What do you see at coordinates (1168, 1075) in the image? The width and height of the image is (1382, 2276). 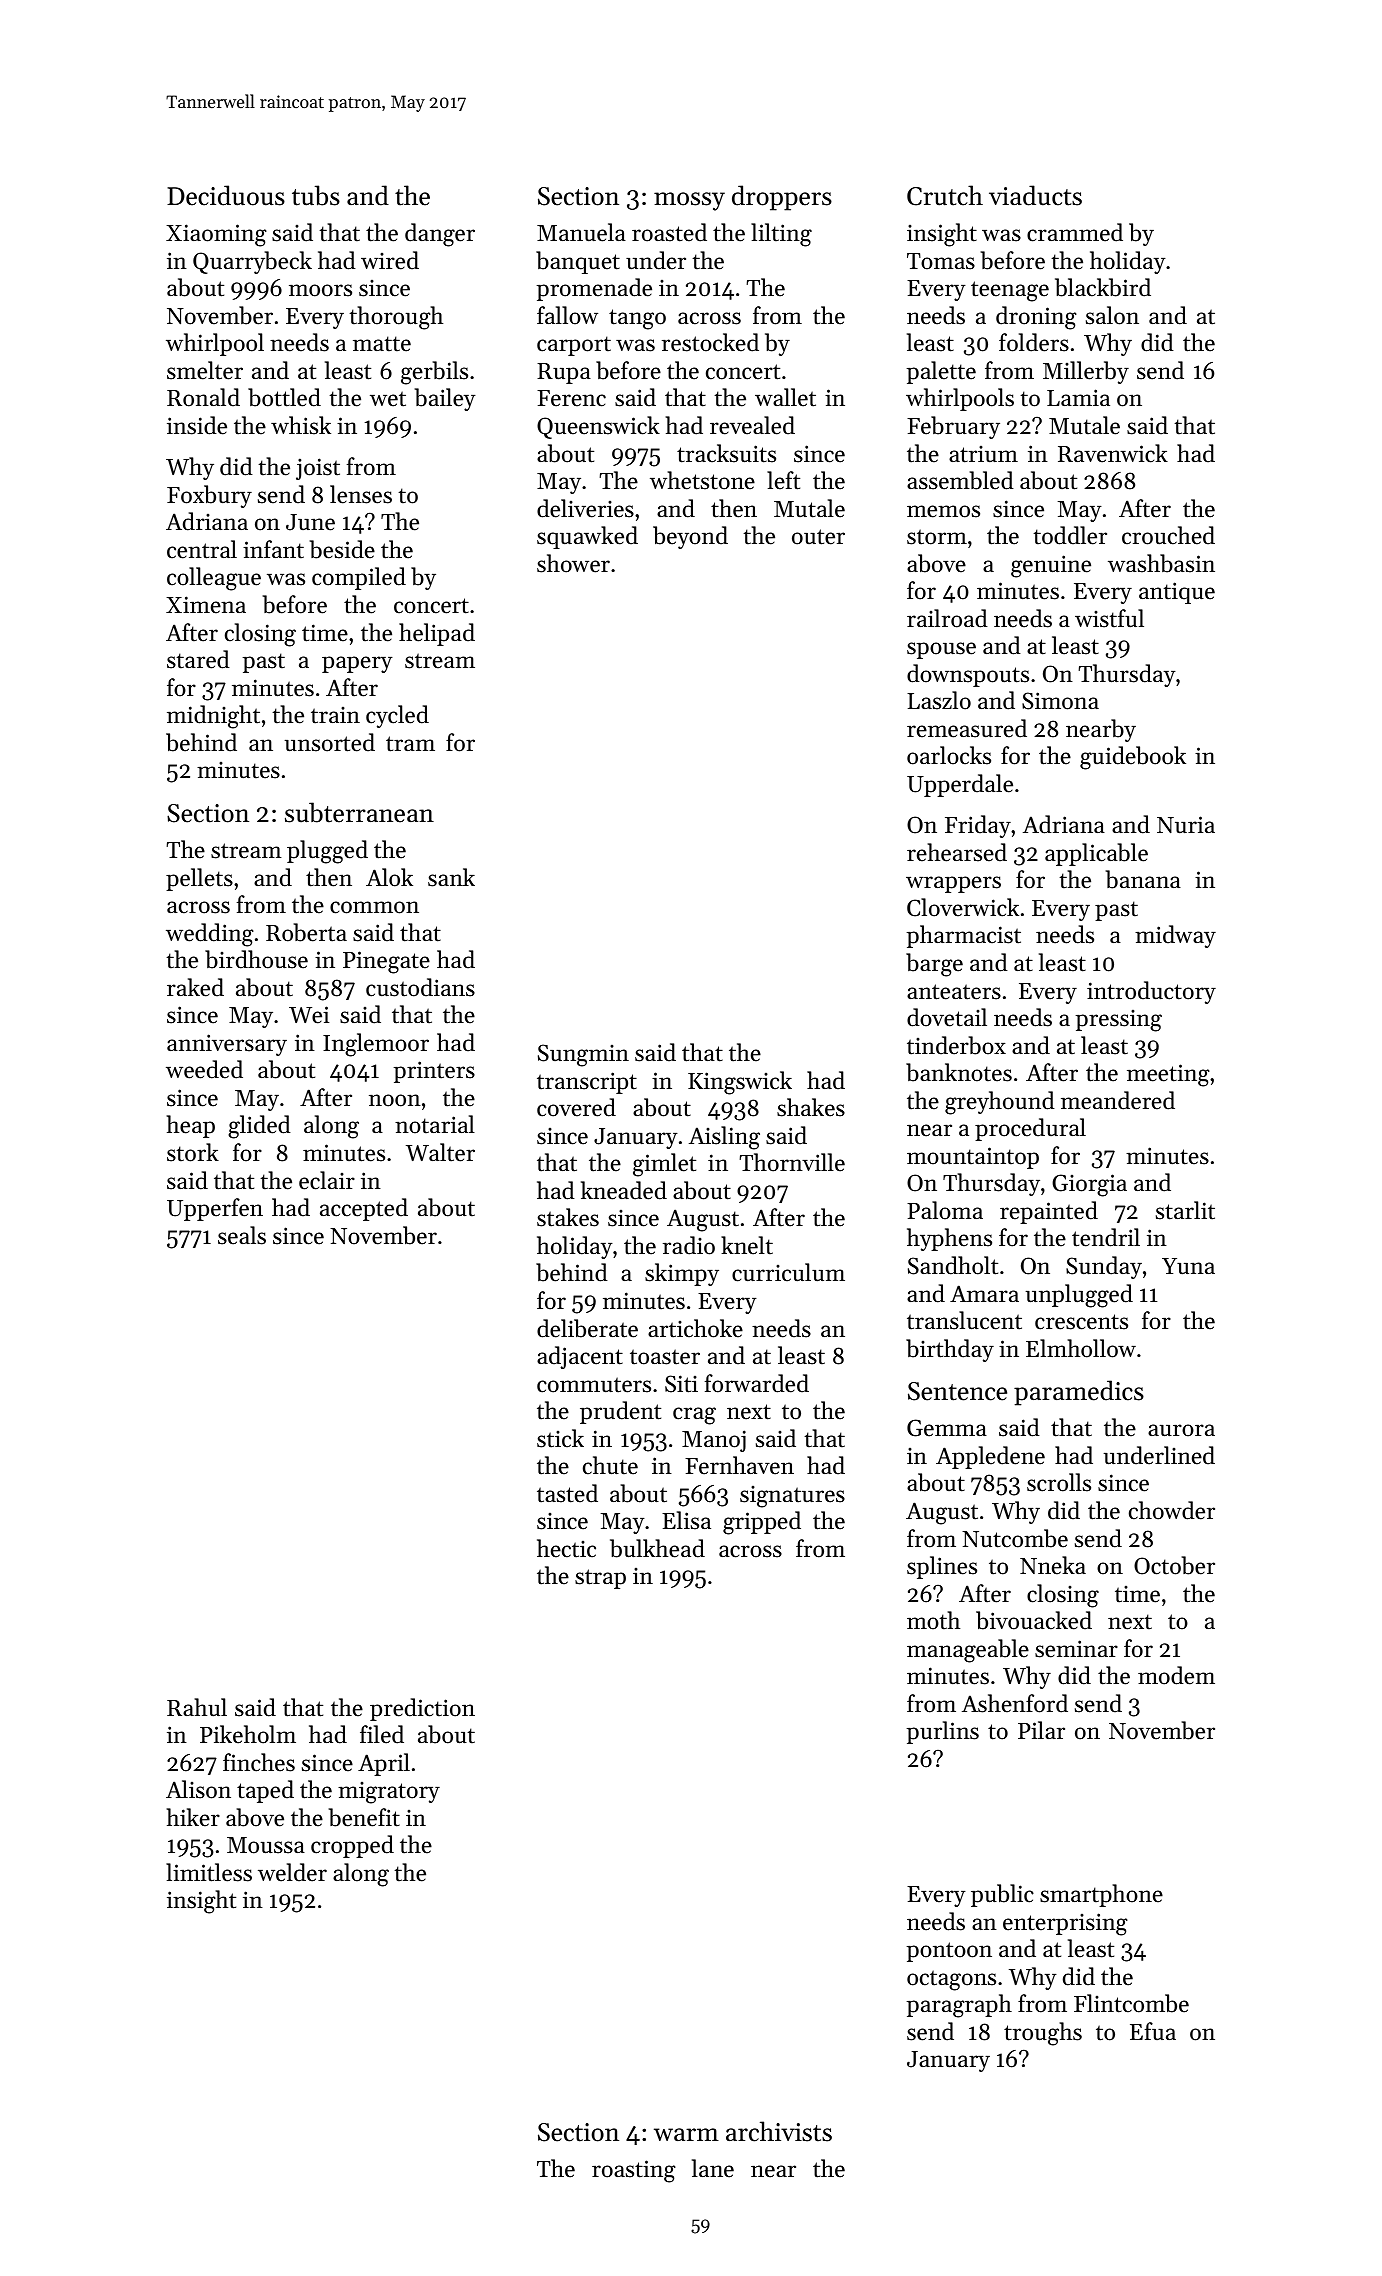 I see `meeting` at bounding box center [1168, 1075].
